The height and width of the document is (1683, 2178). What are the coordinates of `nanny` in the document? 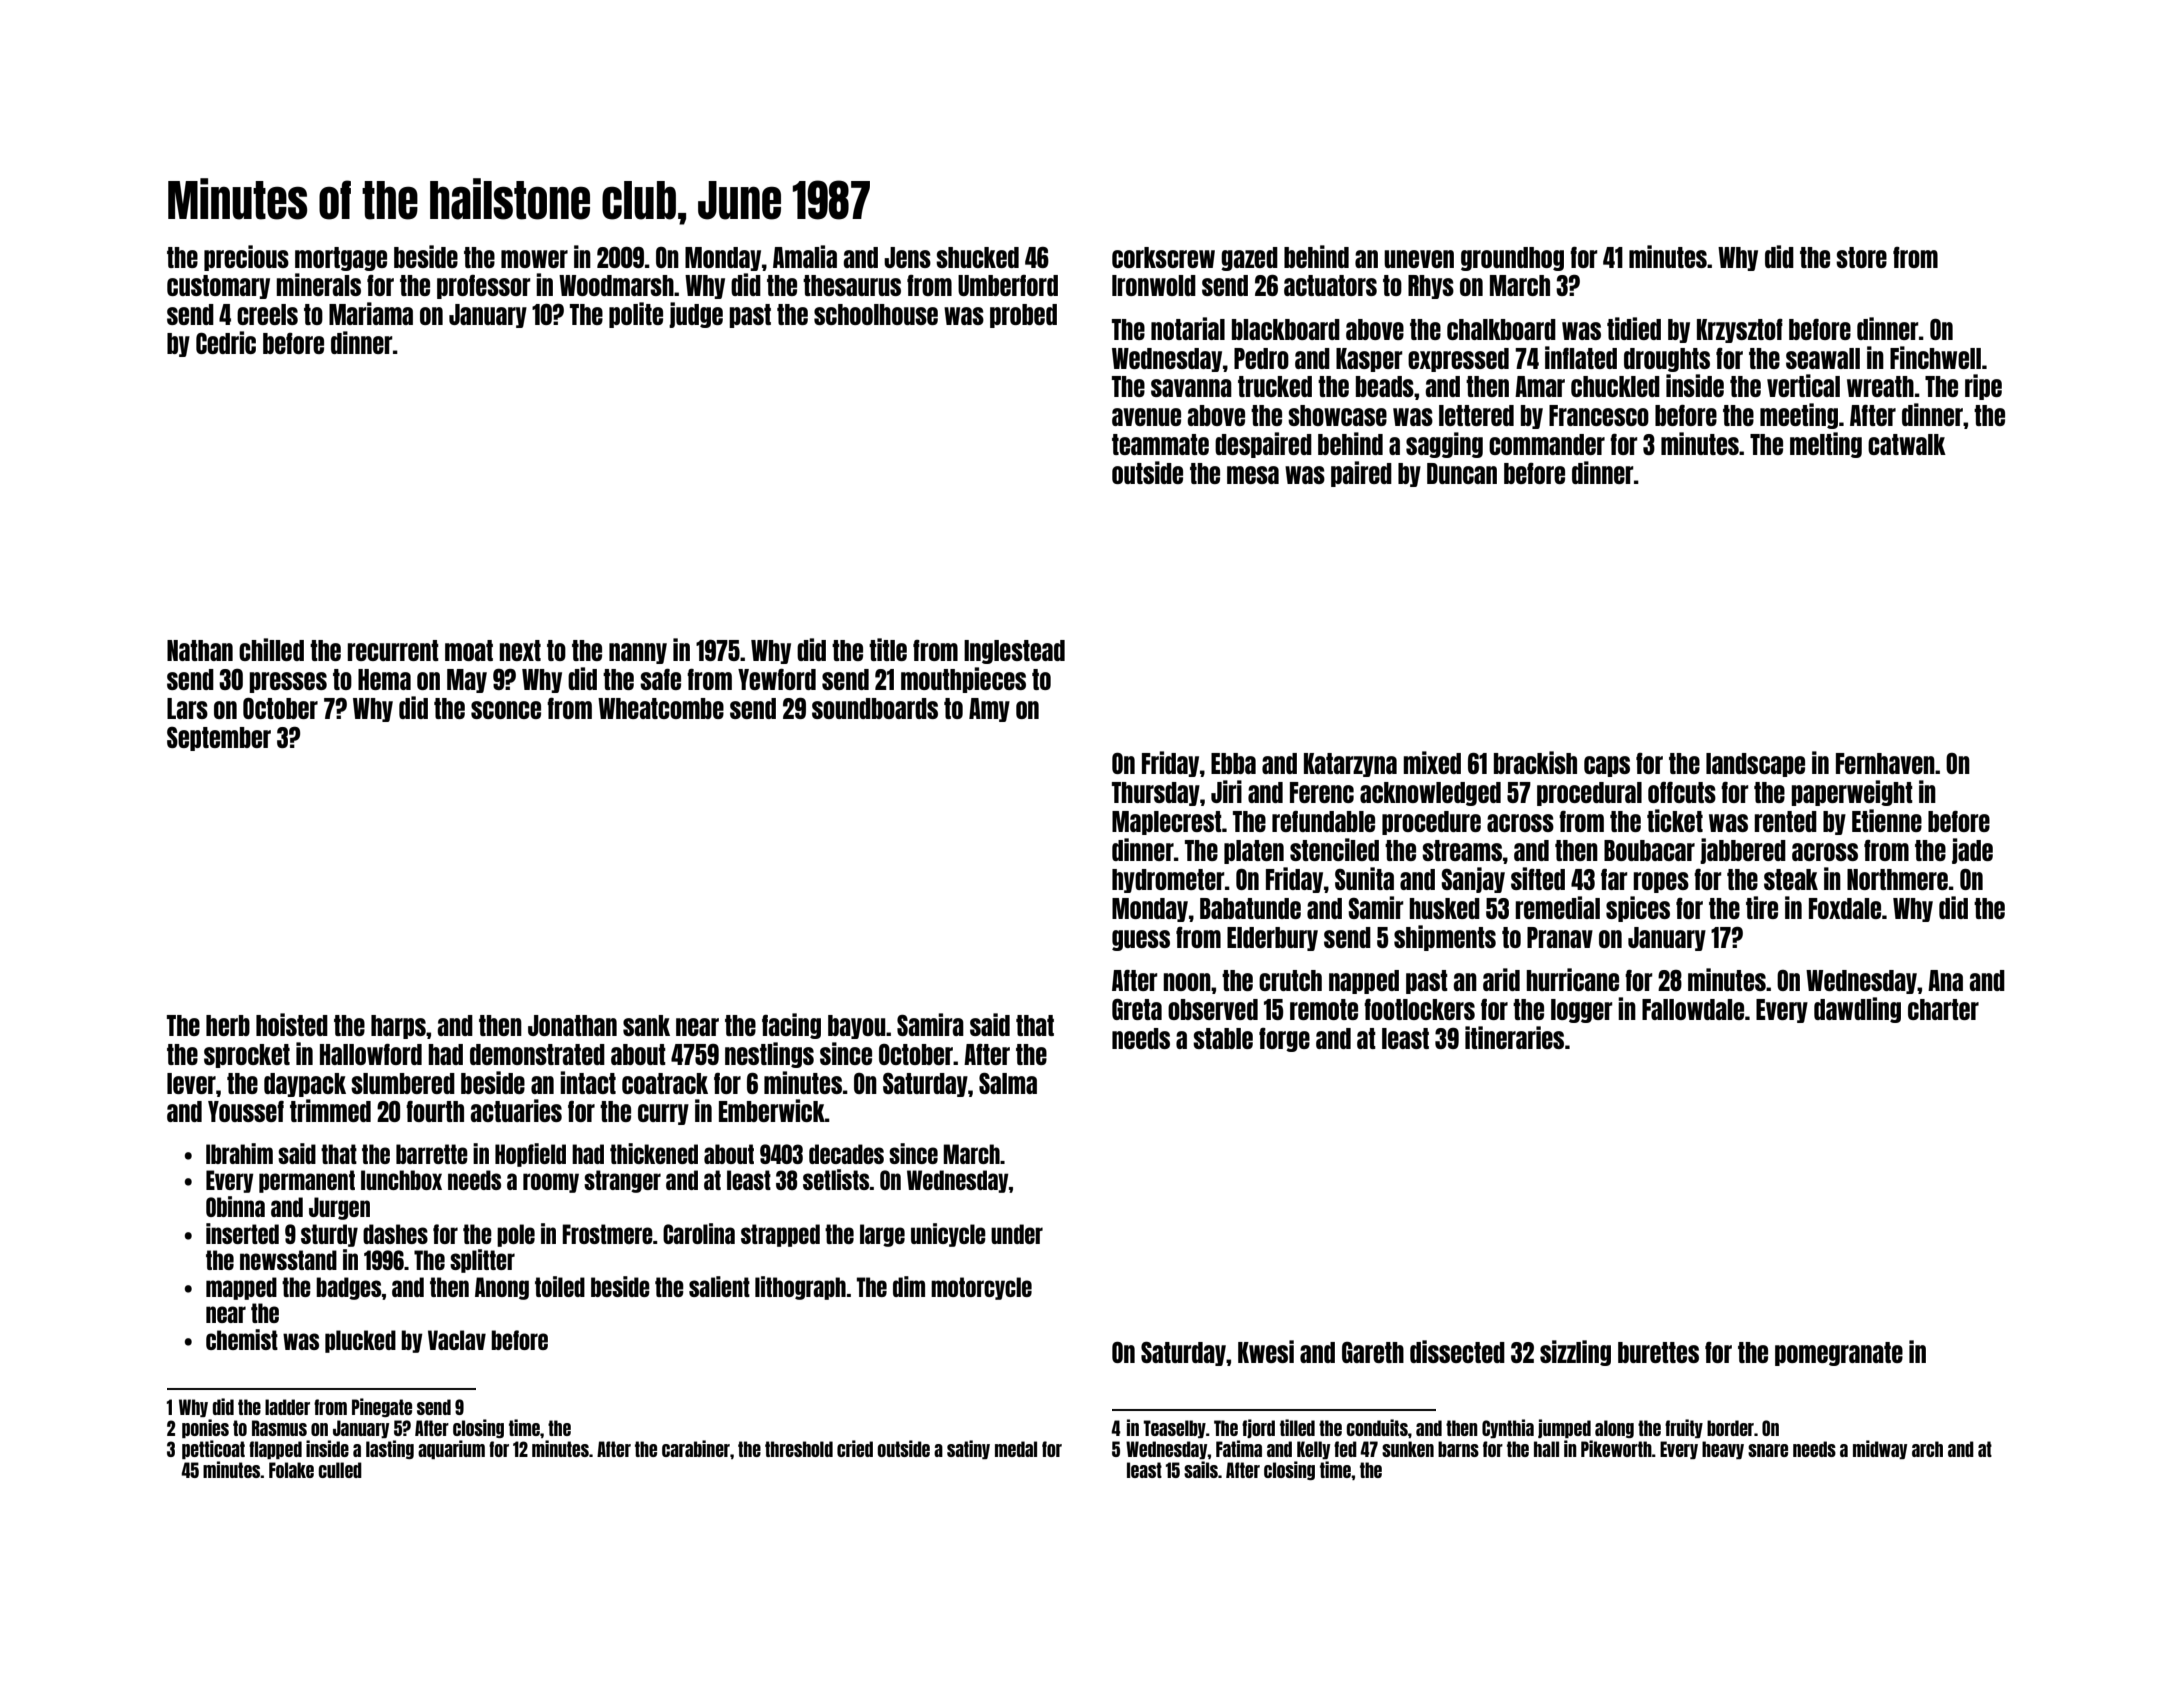 It's located at (638, 653).
